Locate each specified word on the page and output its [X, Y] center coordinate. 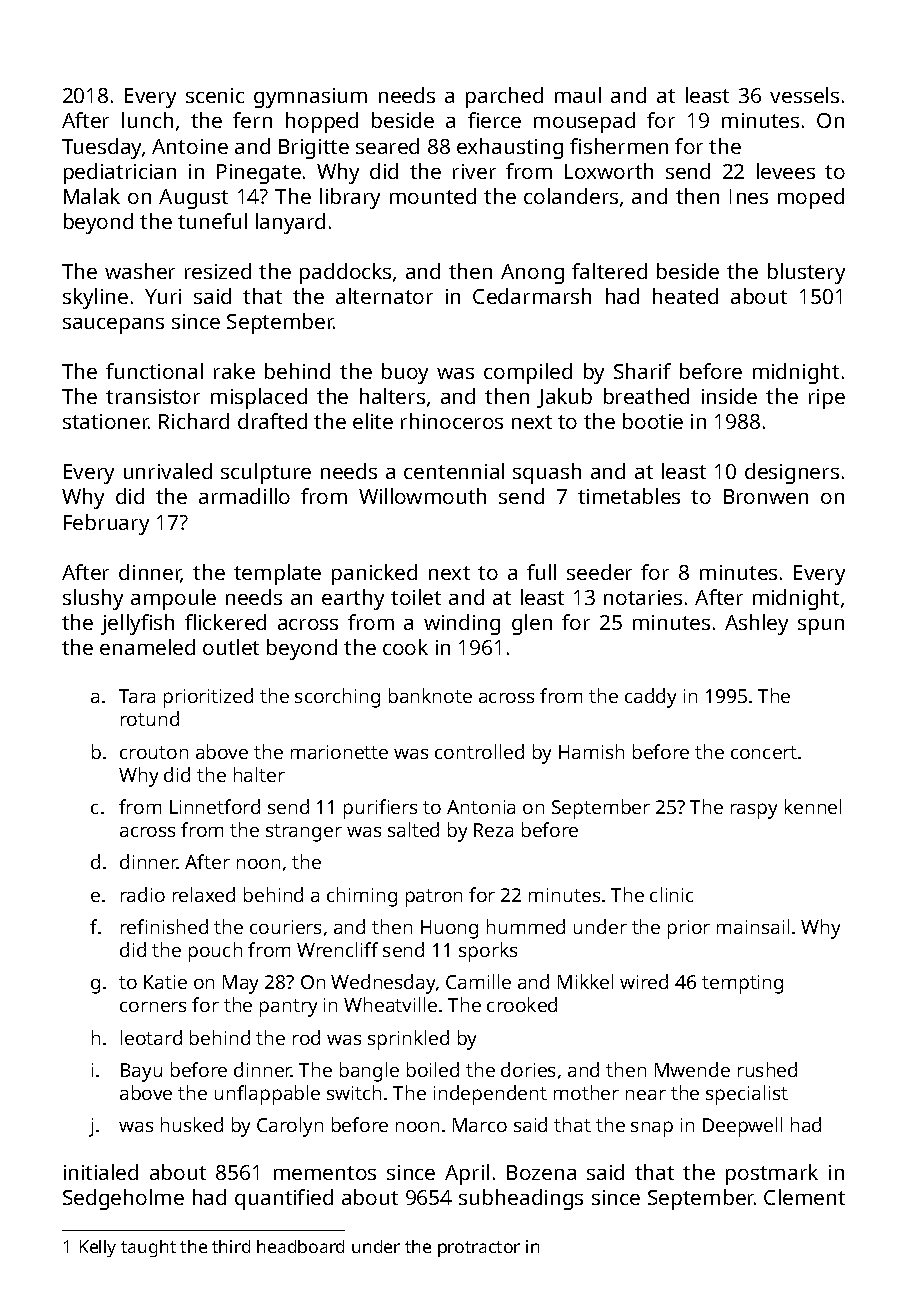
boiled [433, 1069]
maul [578, 95]
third [231, 1246]
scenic [215, 95]
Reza [493, 830]
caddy [650, 698]
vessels [804, 95]
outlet [231, 647]
